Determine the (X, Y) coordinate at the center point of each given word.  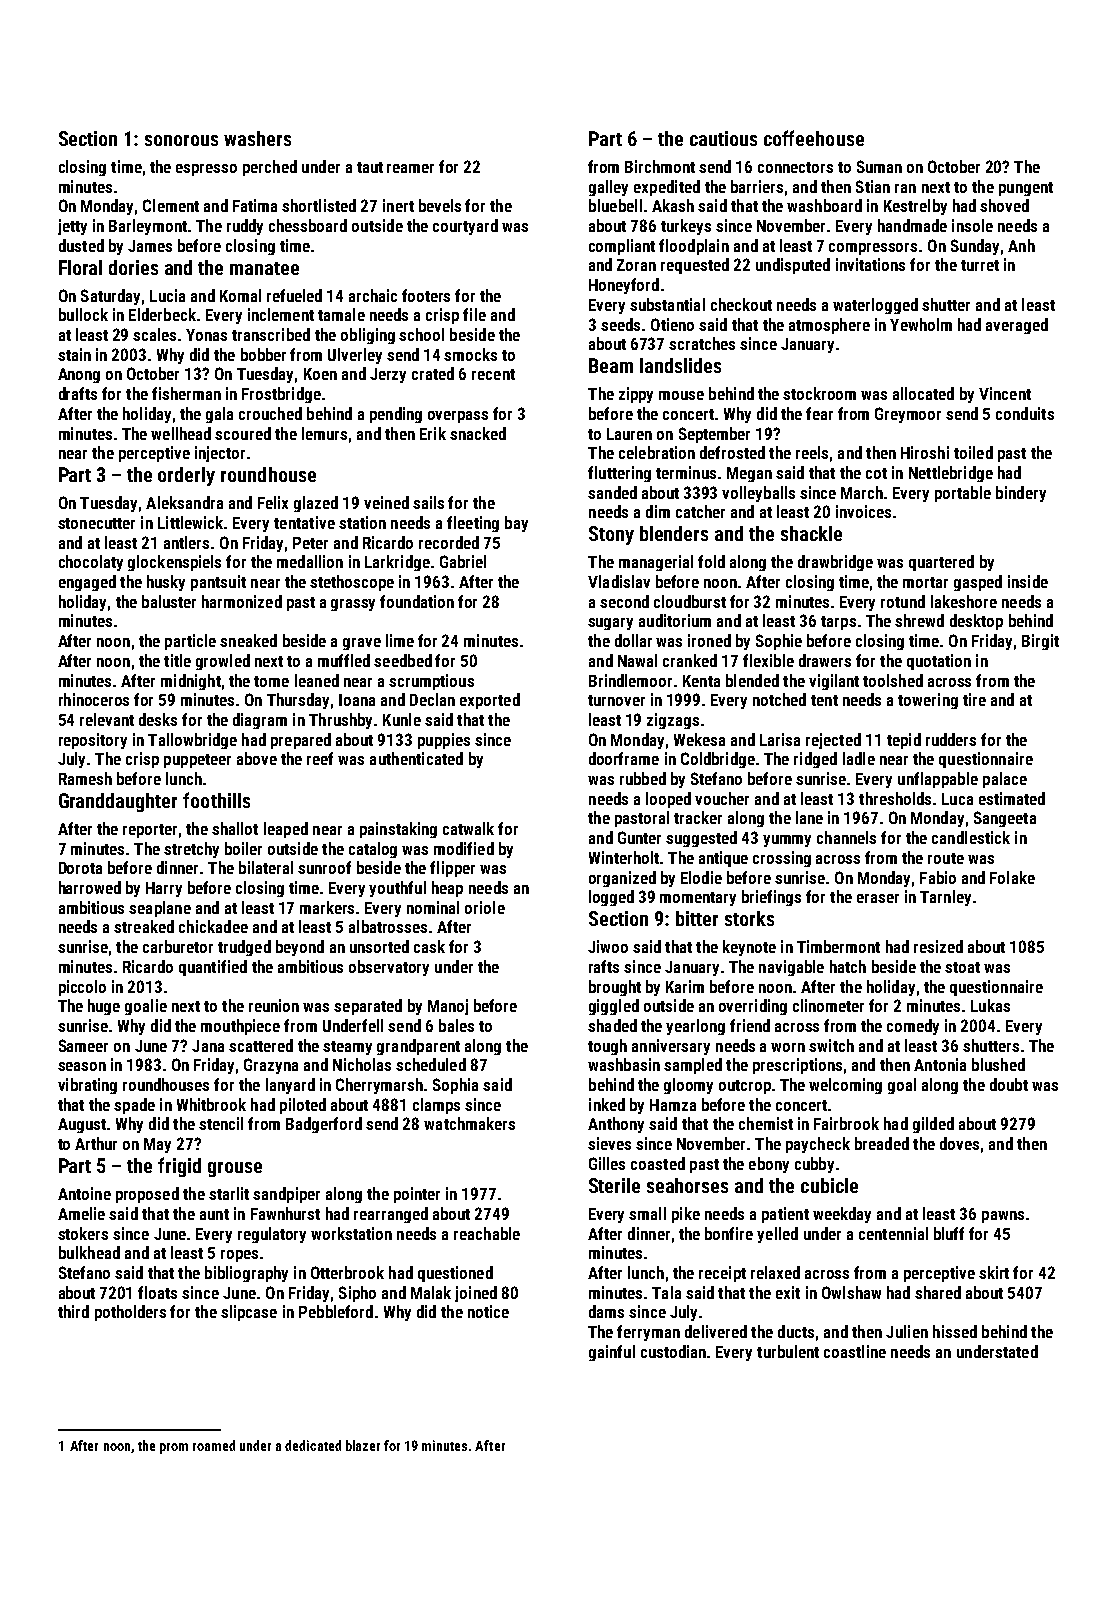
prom (174, 1448)
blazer (363, 1445)
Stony (611, 535)
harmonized (242, 601)
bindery (1021, 494)
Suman (879, 166)
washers (257, 138)
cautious (723, 138)
